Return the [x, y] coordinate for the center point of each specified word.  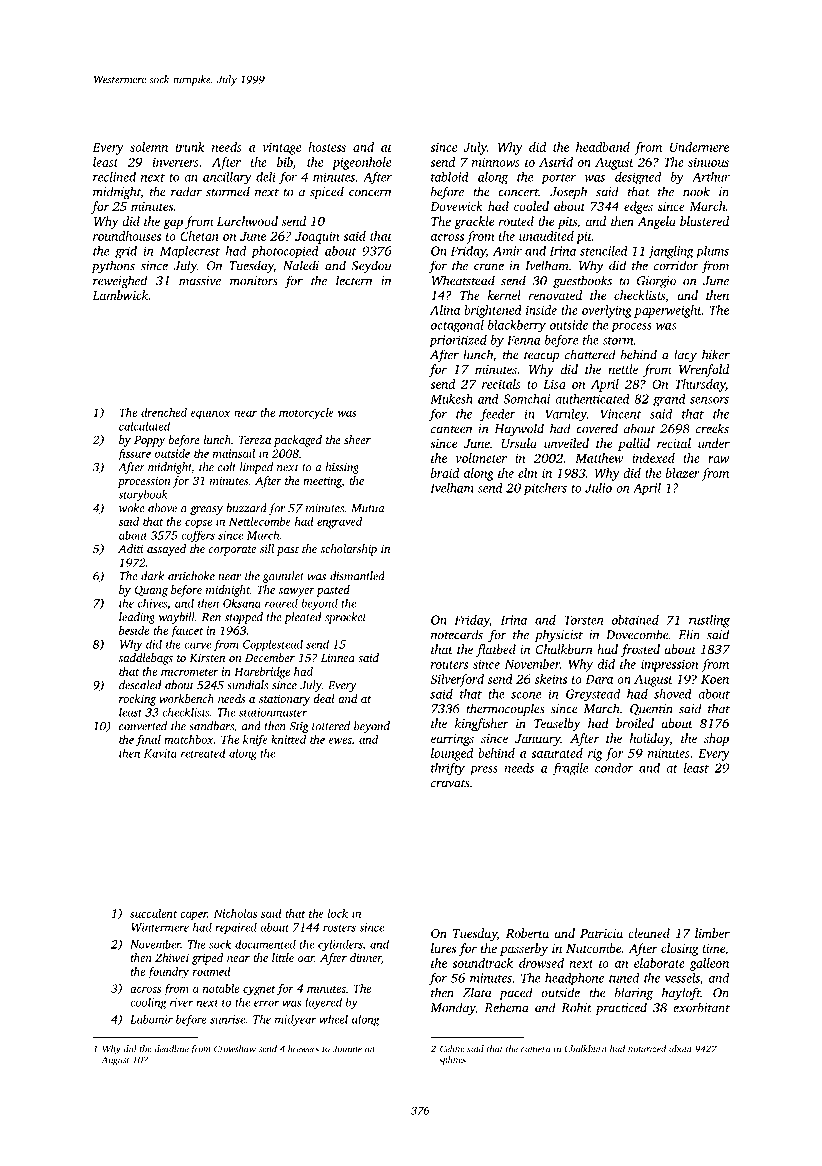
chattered [590, 354]
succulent [153, 913]
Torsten [584, 620]
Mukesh [451, 399]
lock [338, 913]
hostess [327, 147]
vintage [282, 148]
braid [445, 473]
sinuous [708, 162]
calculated [144, 426]
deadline [172, 1049]
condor [614, 768]
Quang [151, 591]
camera [535, 1050]
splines [452, 1061]
